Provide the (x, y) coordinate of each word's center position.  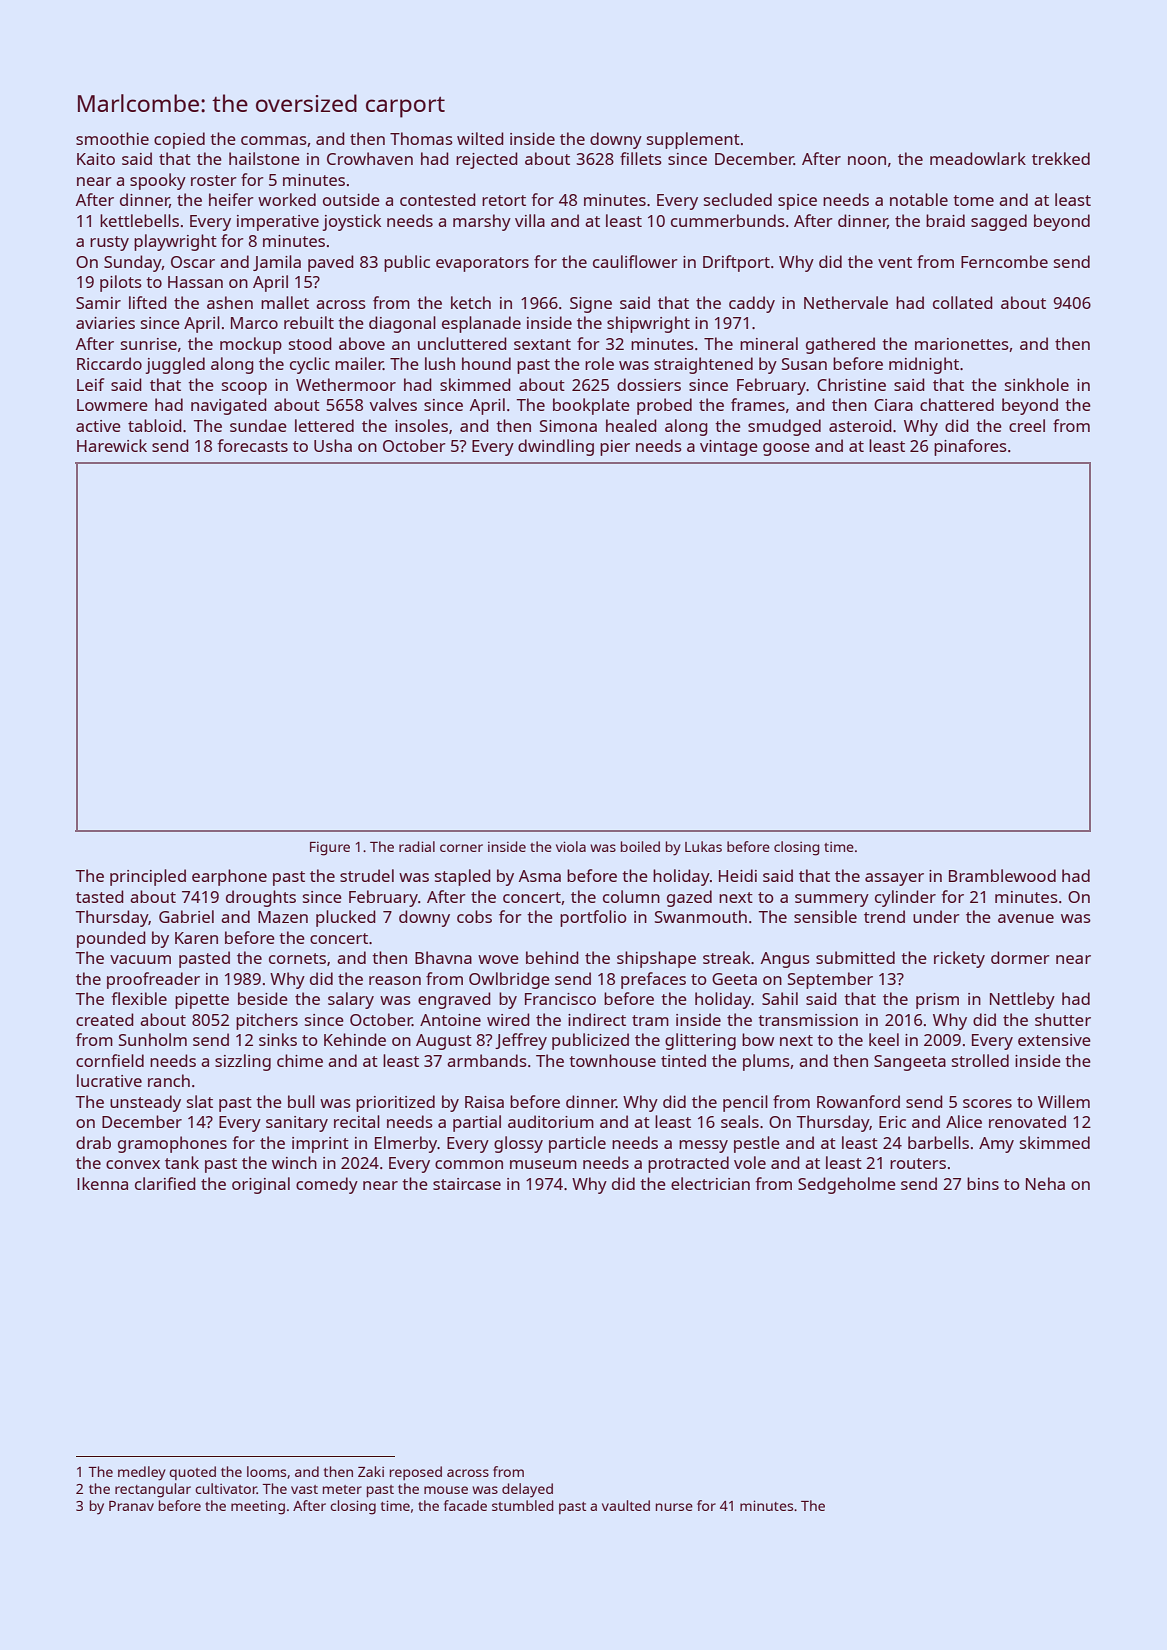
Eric (892, 1122)
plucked (346, 918)
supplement (693, 140)
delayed (527, 1490)
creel (1027, 425)
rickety (959, 959)
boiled (640, 846)
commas (274, 140)
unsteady (145, 1103)
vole (750, 1162)
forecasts (253, 445)
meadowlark (978, 158)
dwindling (556, 447)
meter (342, 1489)
